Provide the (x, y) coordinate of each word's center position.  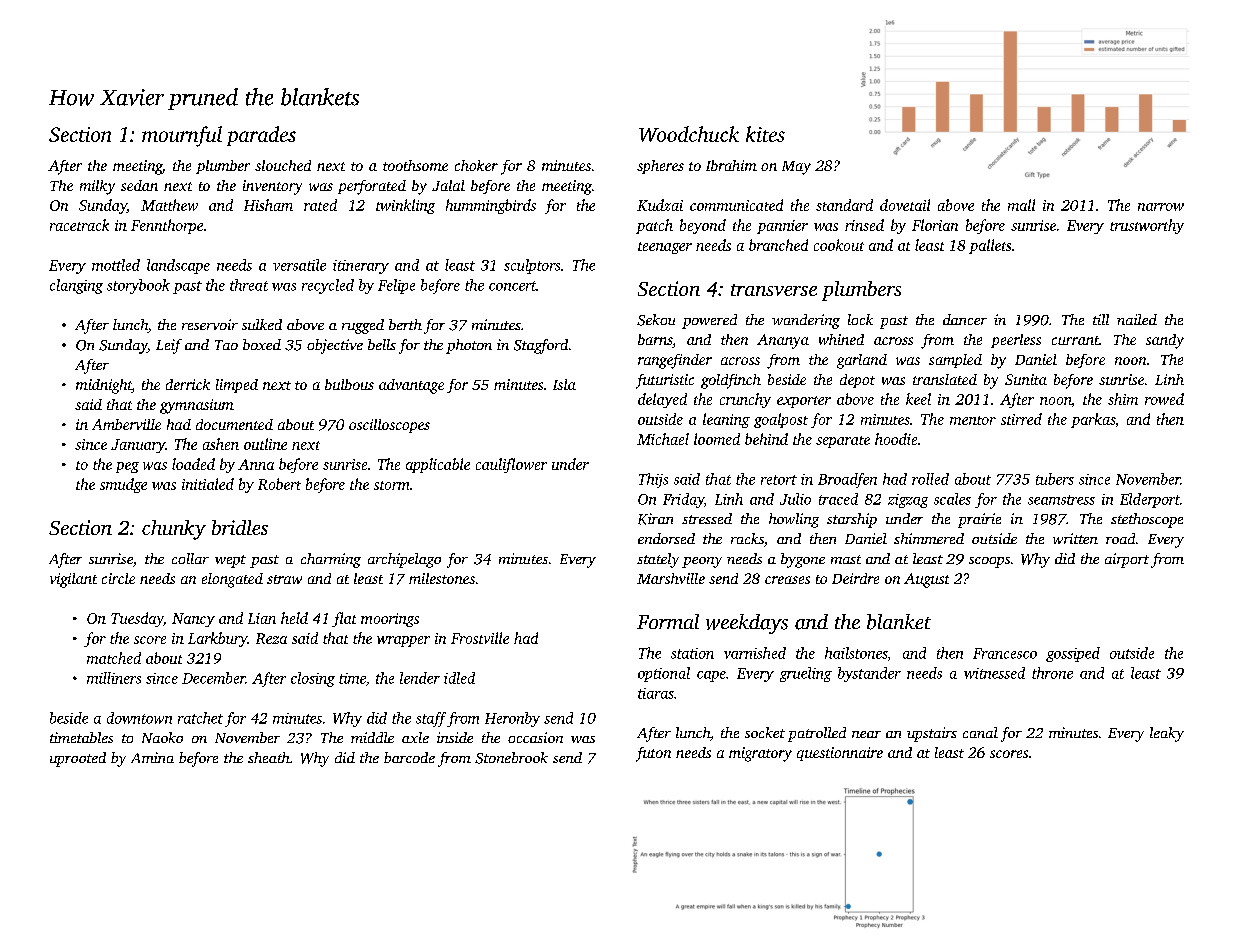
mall (1021, 205)
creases (787, 580)
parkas (1093, 420)
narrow (1161, 207)
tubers (1055, 479)
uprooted (78, 759)
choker (476, 165)
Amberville (126, 424)
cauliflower (511, 465)
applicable (438, 465)
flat (344, 619)
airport (1127, 560)
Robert (279, 484)
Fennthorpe (167, 226)
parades (261, 136)
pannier (782, 227)
